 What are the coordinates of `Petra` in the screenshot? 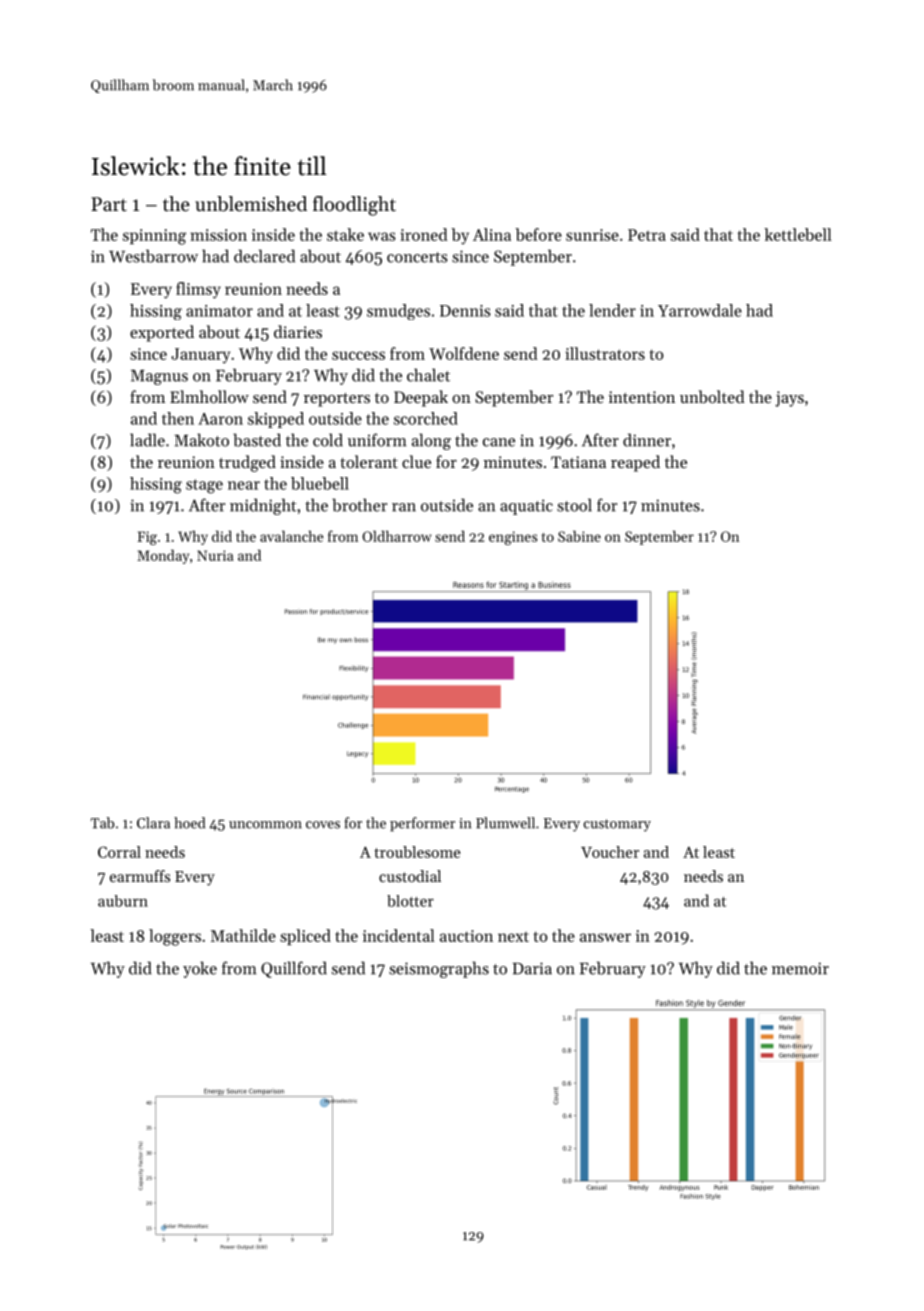 It's located at (647, 235).
